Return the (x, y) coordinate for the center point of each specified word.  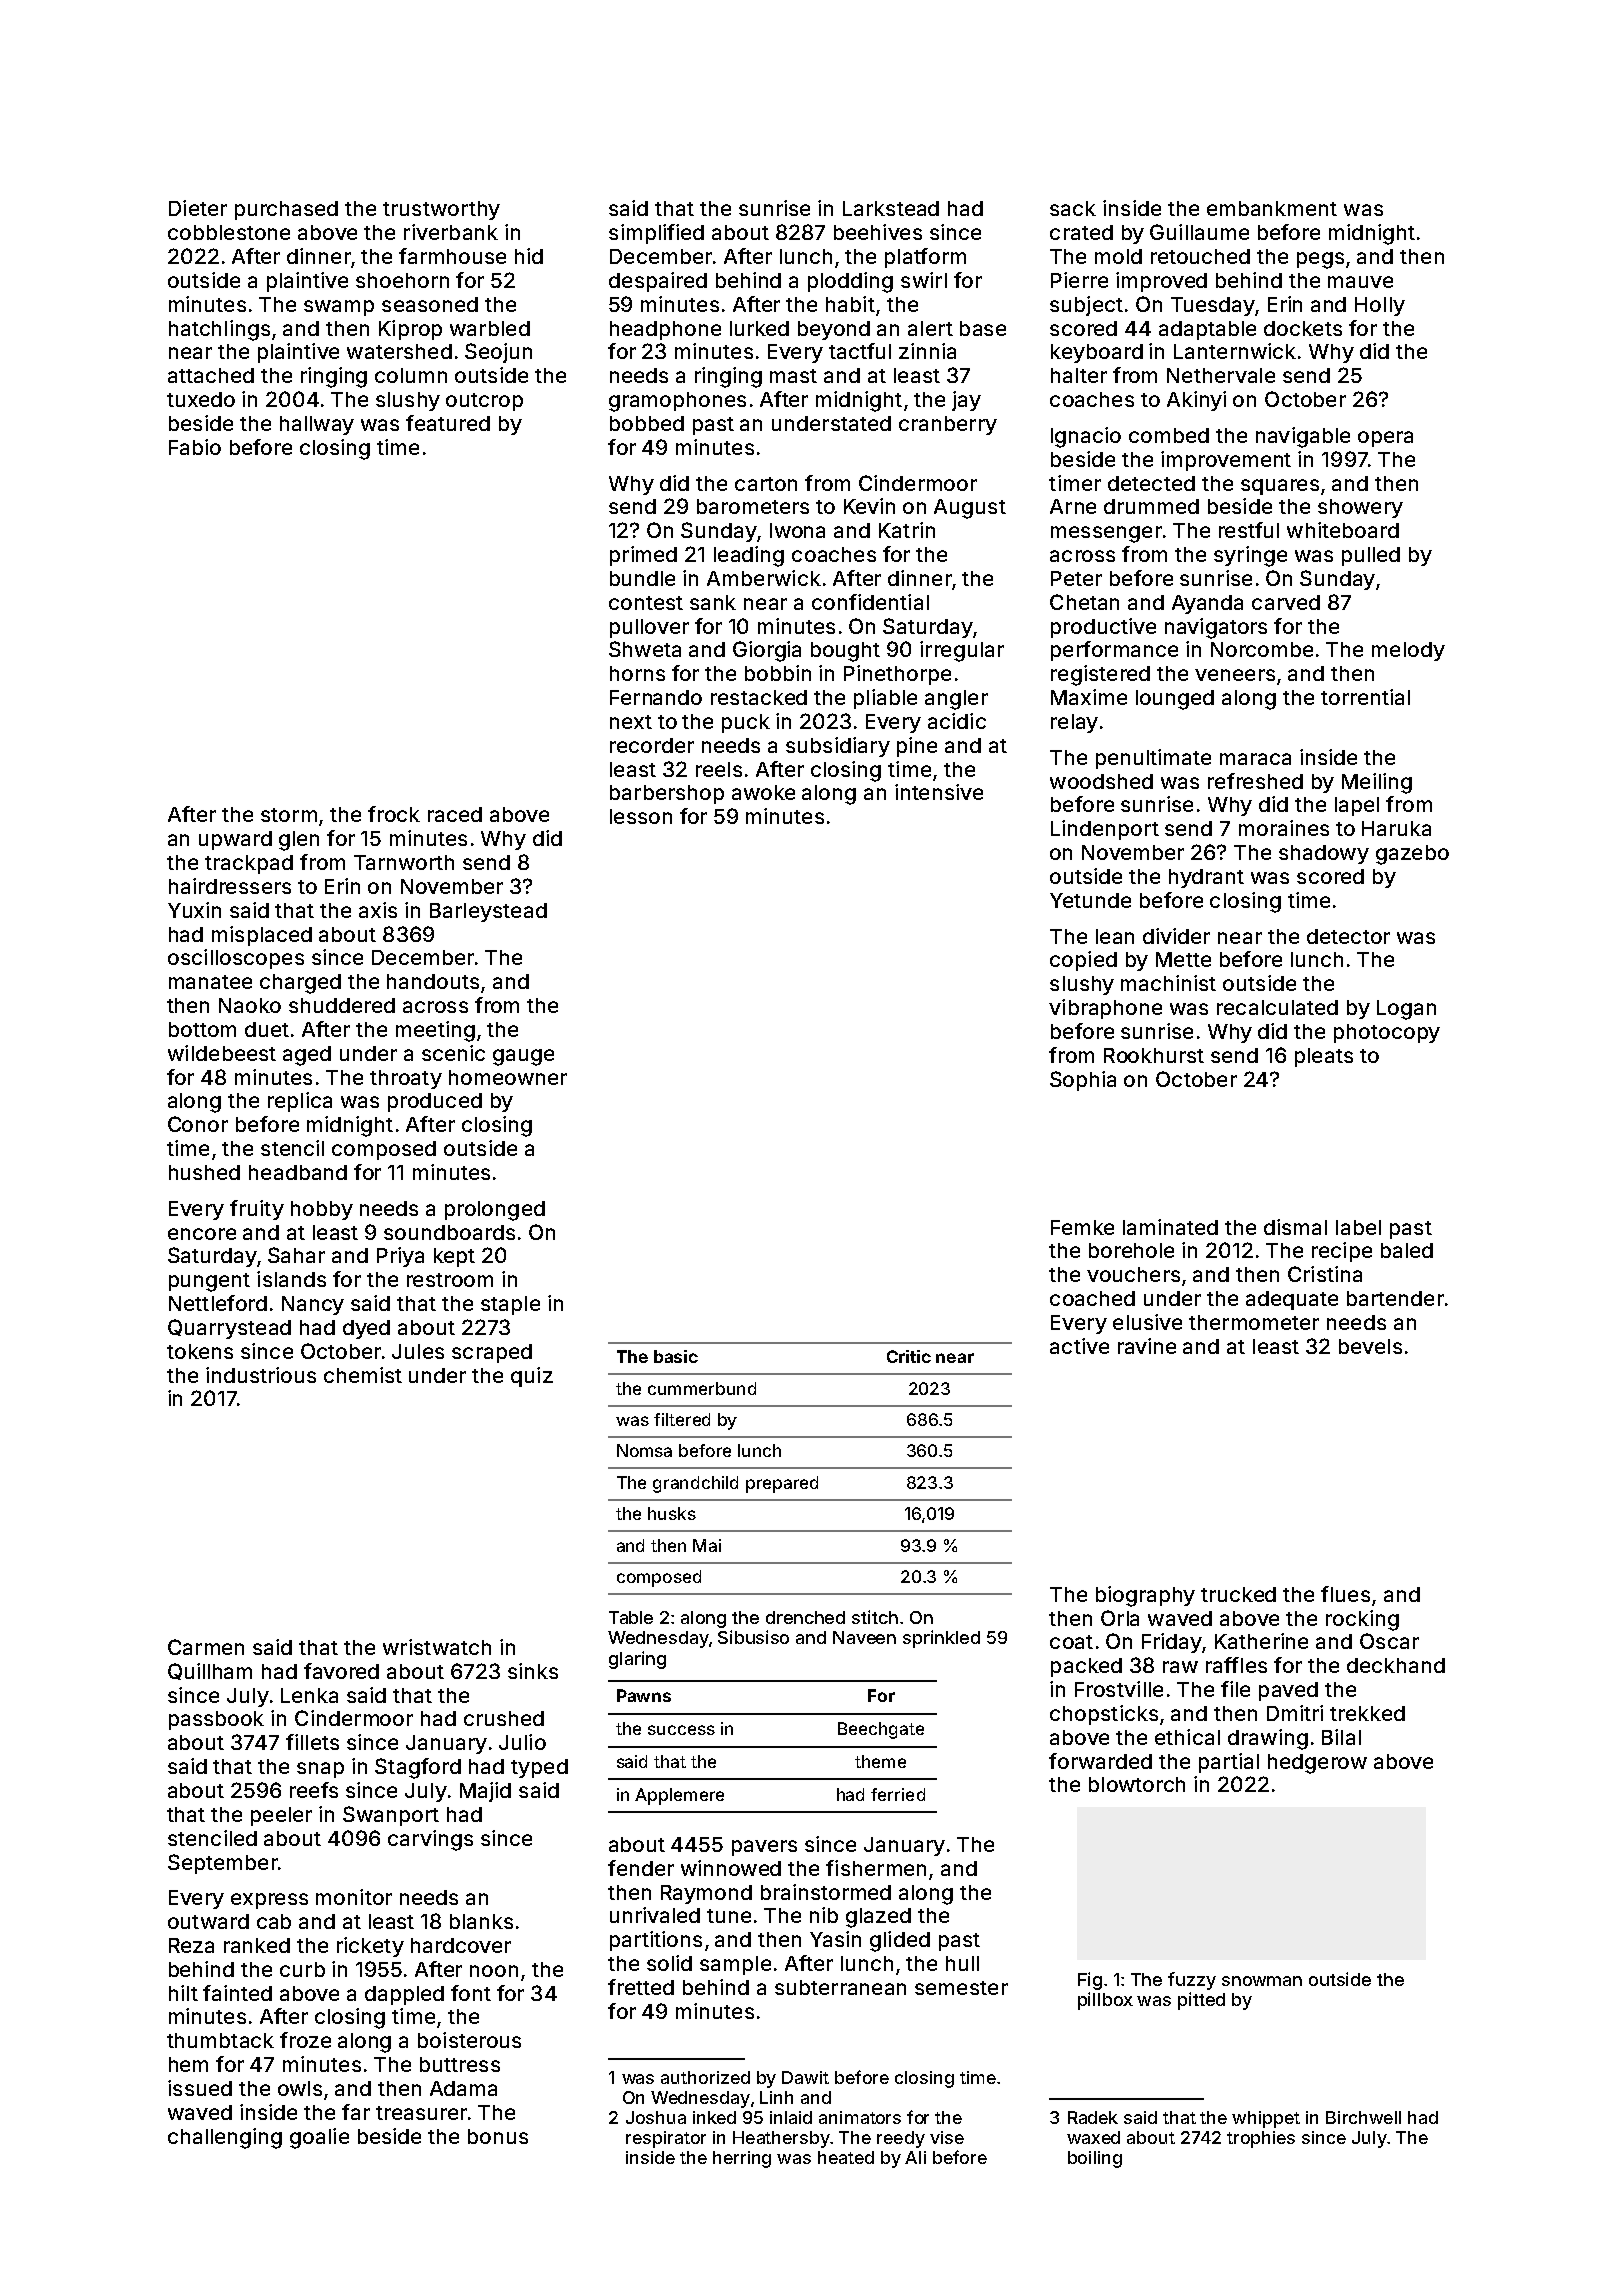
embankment (1272, 208)
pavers (764, 1848)
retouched (1200, 256)
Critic (909, 1356)
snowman (1262, 1981)
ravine (1147, 1346)
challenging (225, 2138)
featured (448, 423)
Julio (522, 1742)
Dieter (198, 208)
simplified (656, 234)
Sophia (1083, 1081)
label (1358, 1227)
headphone (665, 330)
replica (300, 1102)
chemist (363, 1375)
